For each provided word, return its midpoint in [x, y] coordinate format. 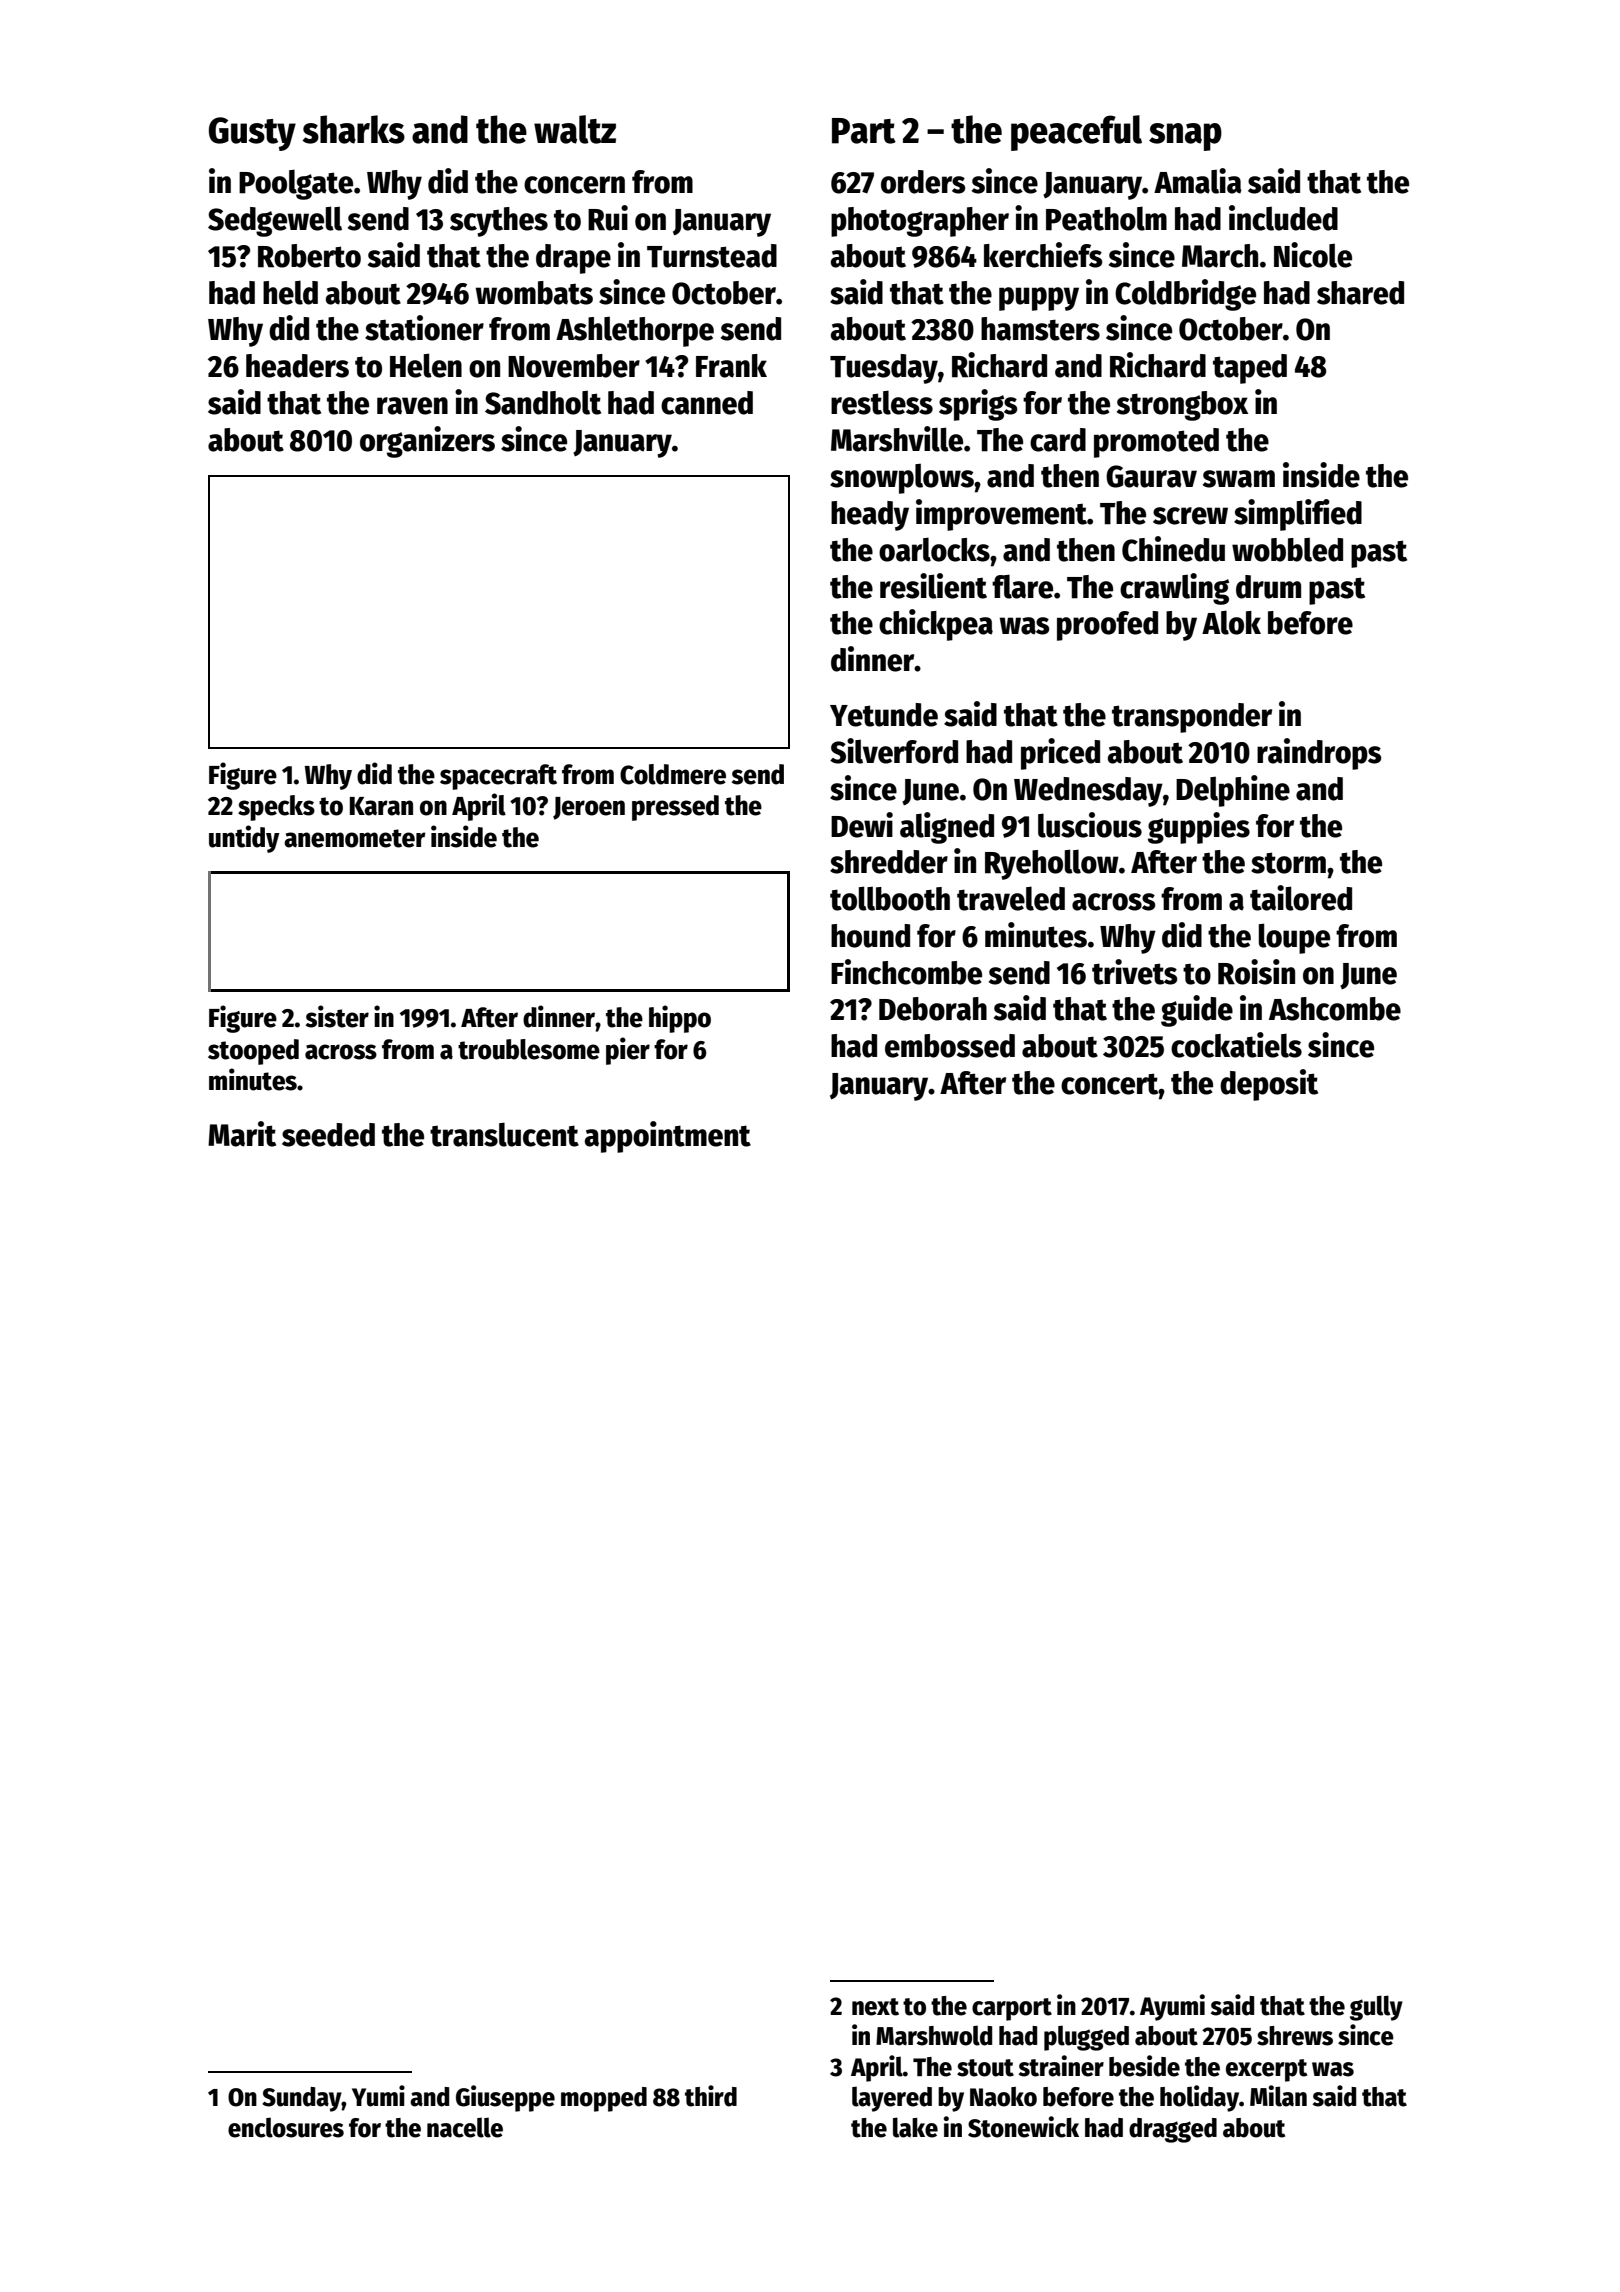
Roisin [1256, 972]
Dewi [862, 825]
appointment [668, 1137]
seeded [328, 1135]
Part [864, 131]
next [875, 2007]
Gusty [252, 134]
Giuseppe [505, 2098]
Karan [381, 806]
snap [1185, 137]
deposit [1269, 1085]
